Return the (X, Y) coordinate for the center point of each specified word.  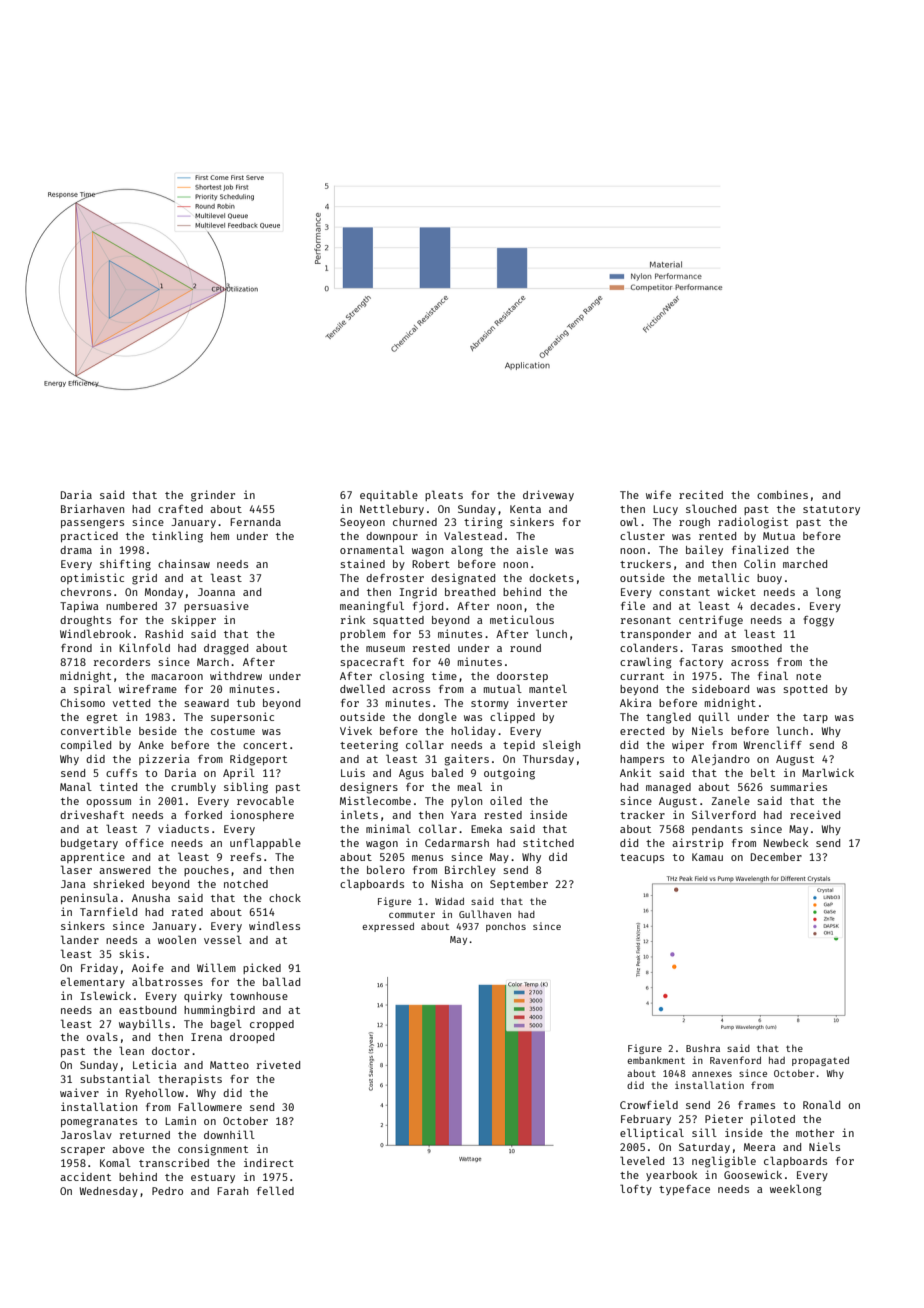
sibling (246, 788)
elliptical (652, 1133)
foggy (818, 621)
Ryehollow (155, 1093)
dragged (226, 649)
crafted (180, 509)
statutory (831, 510)
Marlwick (828, 772)
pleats (444, 495)
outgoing (509, 774)
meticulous (522, 619)
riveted (278, 1064)
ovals (102, 1036)
